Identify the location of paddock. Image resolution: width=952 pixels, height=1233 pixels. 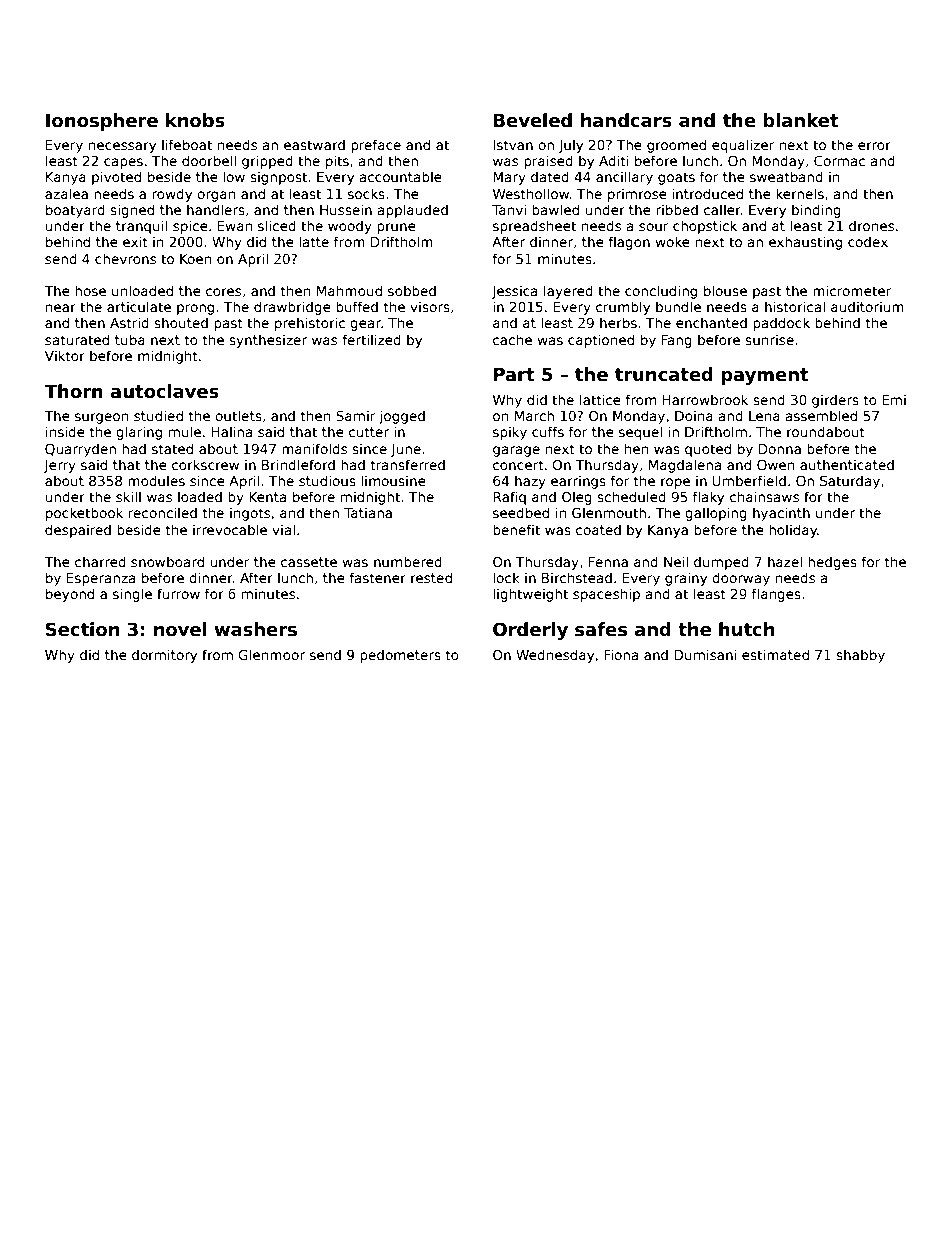
(781, 324).
